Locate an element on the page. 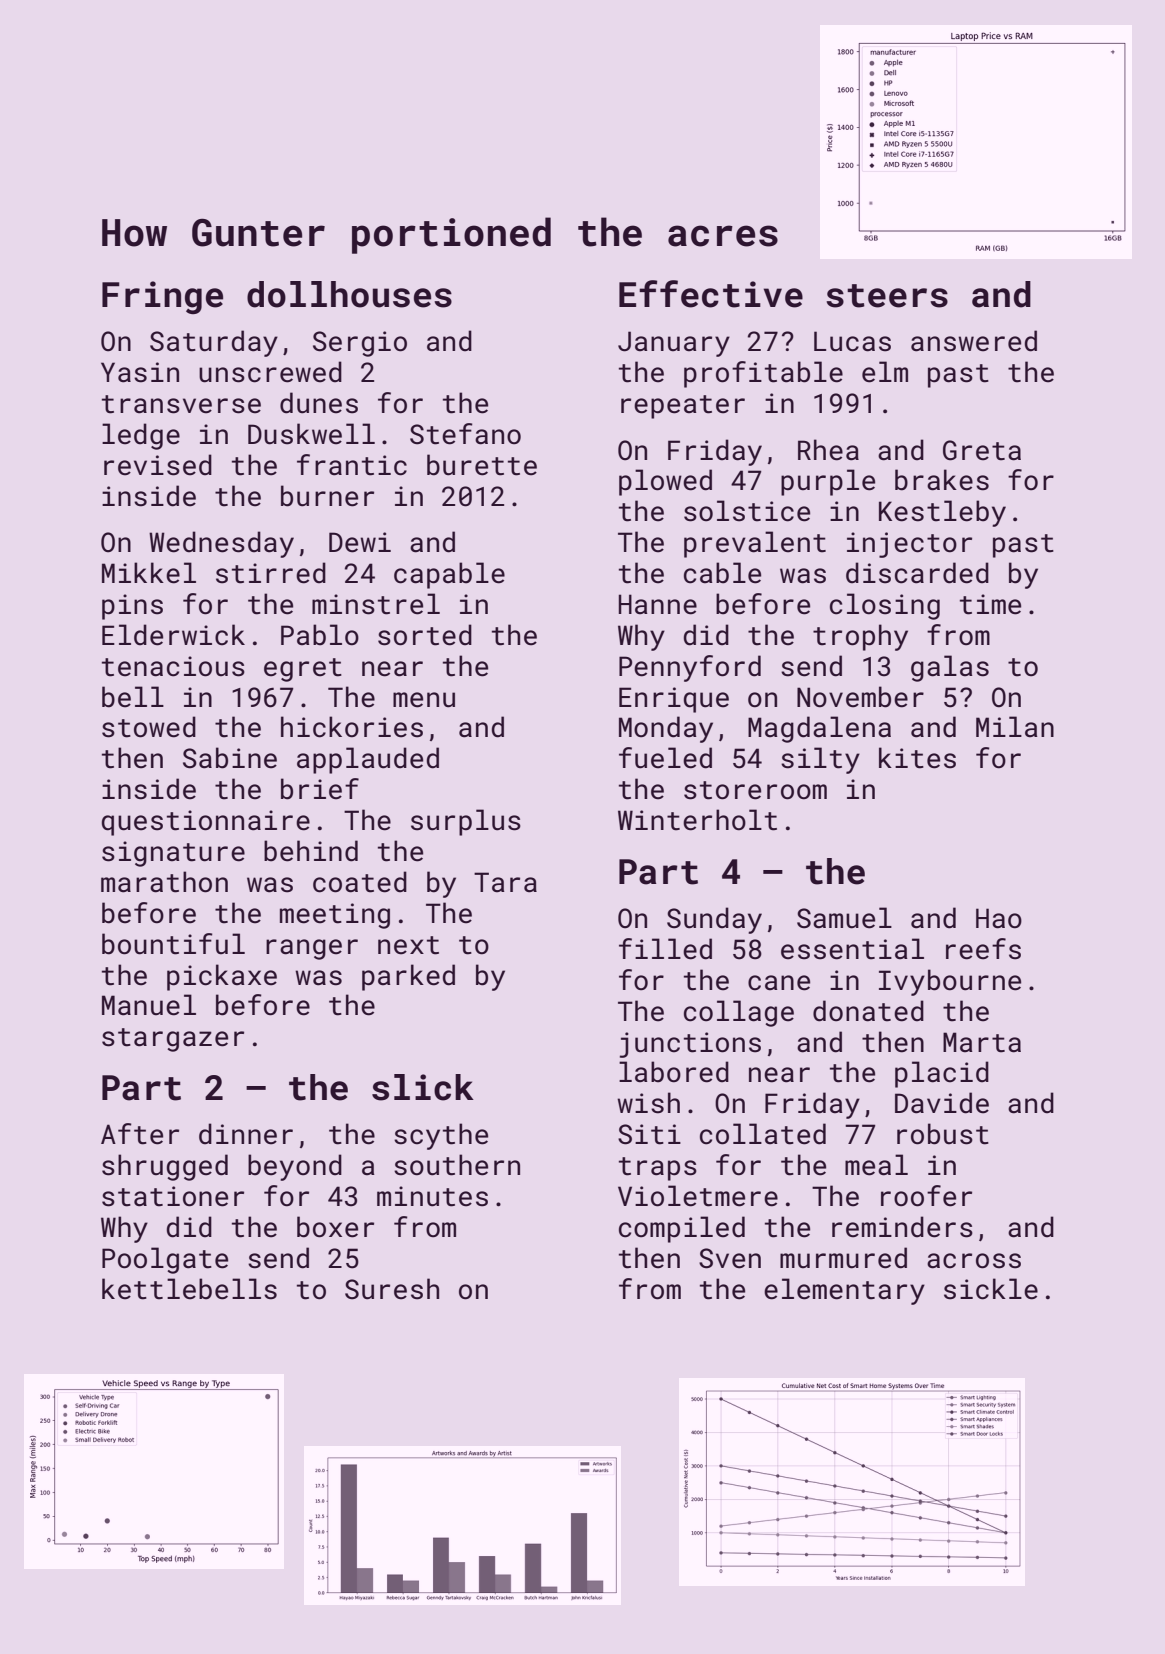 The width and height of the document is (1165, 1654). dinner is located at coordinates (246, 1134).
